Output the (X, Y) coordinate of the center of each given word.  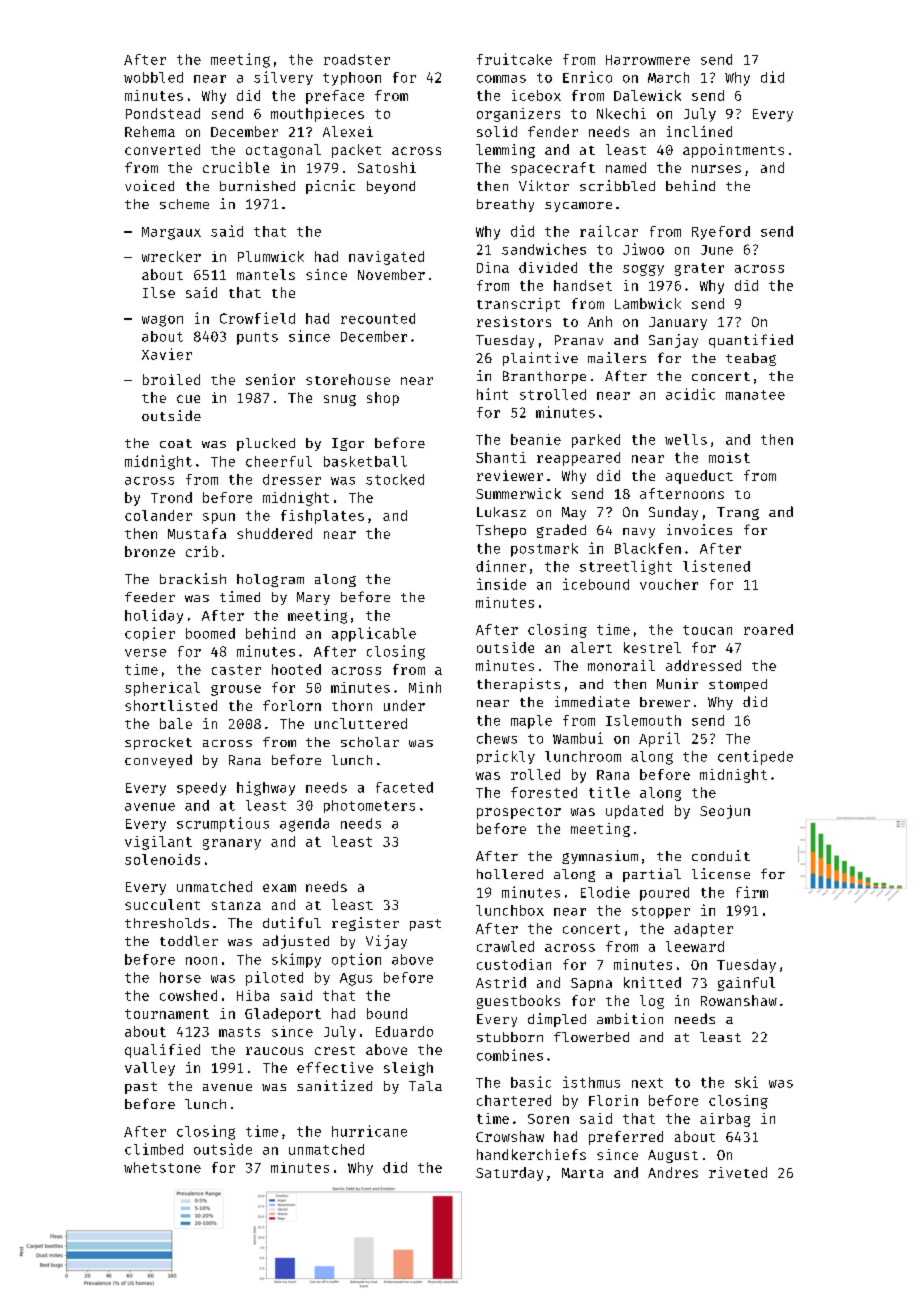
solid (497, 131)
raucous (274, 1051)
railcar (609, 231)
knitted (652, 982)
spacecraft (553, 169)
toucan (707, 630)
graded (561, 531)
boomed (210, 633)
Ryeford (721, 233)
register (365, 924)
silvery (283, 78)
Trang (738, 513)
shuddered (274, 533)
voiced (149, 185)
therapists (518, 685)
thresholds (167, 923)
